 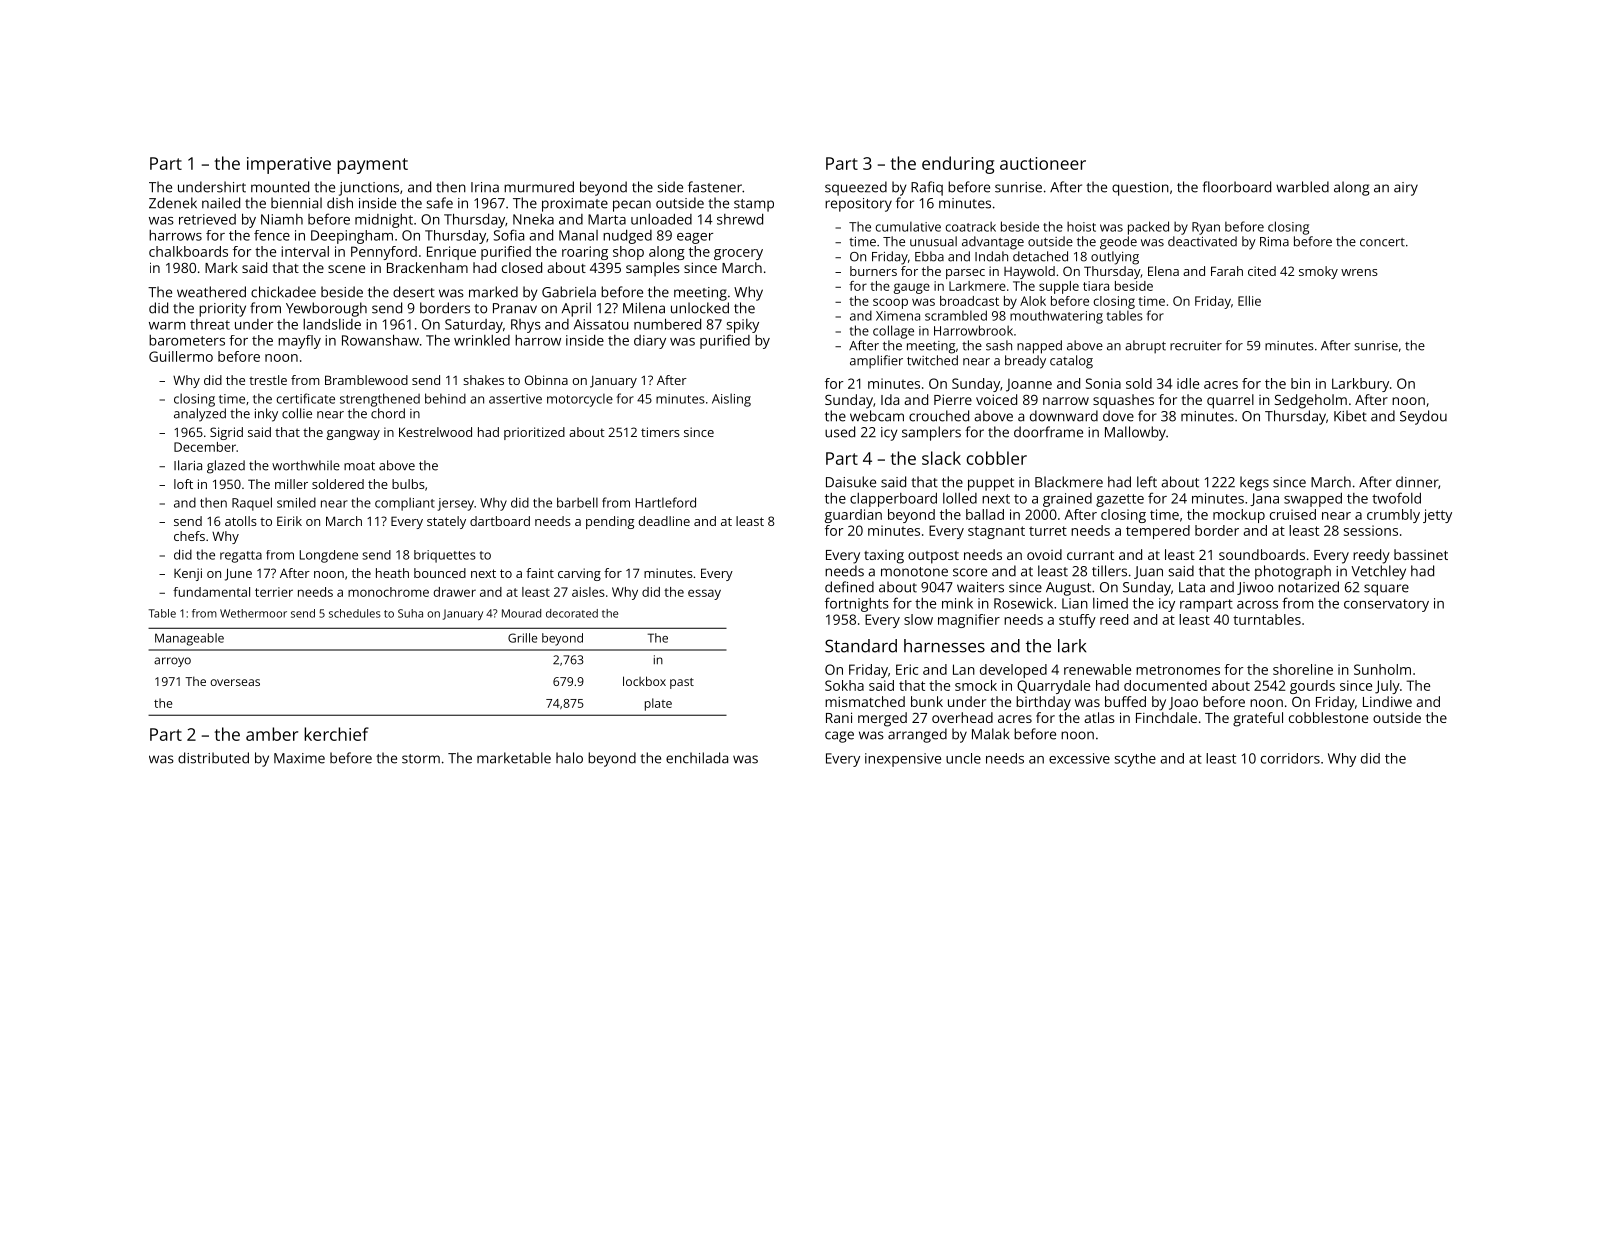 I want to click on Standard, so click(x=861, y=646).
